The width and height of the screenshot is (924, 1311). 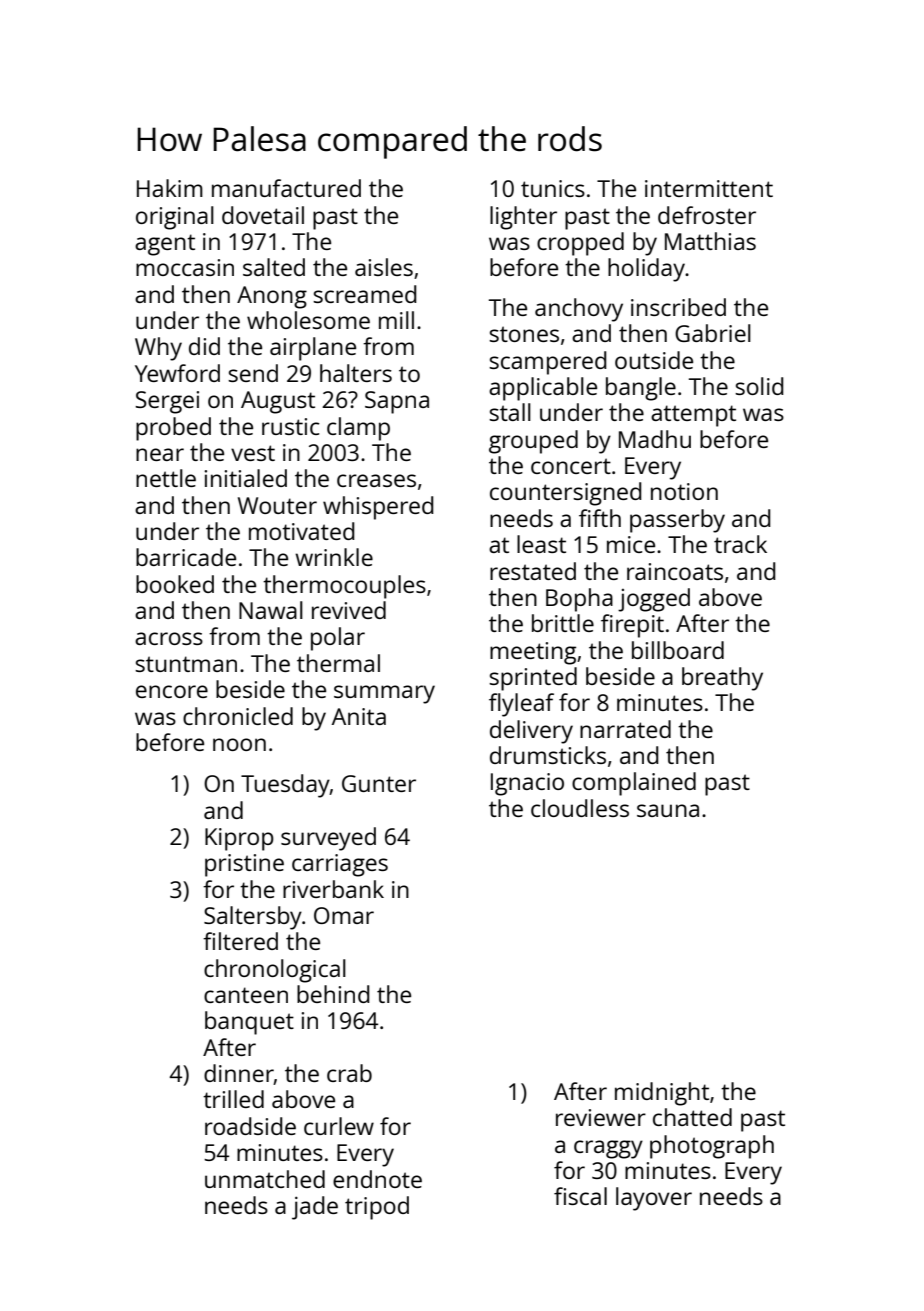 What do you see at coordinates (333, 994) in the screenshot?
I see `behind` at bounding box center [333, 994].
